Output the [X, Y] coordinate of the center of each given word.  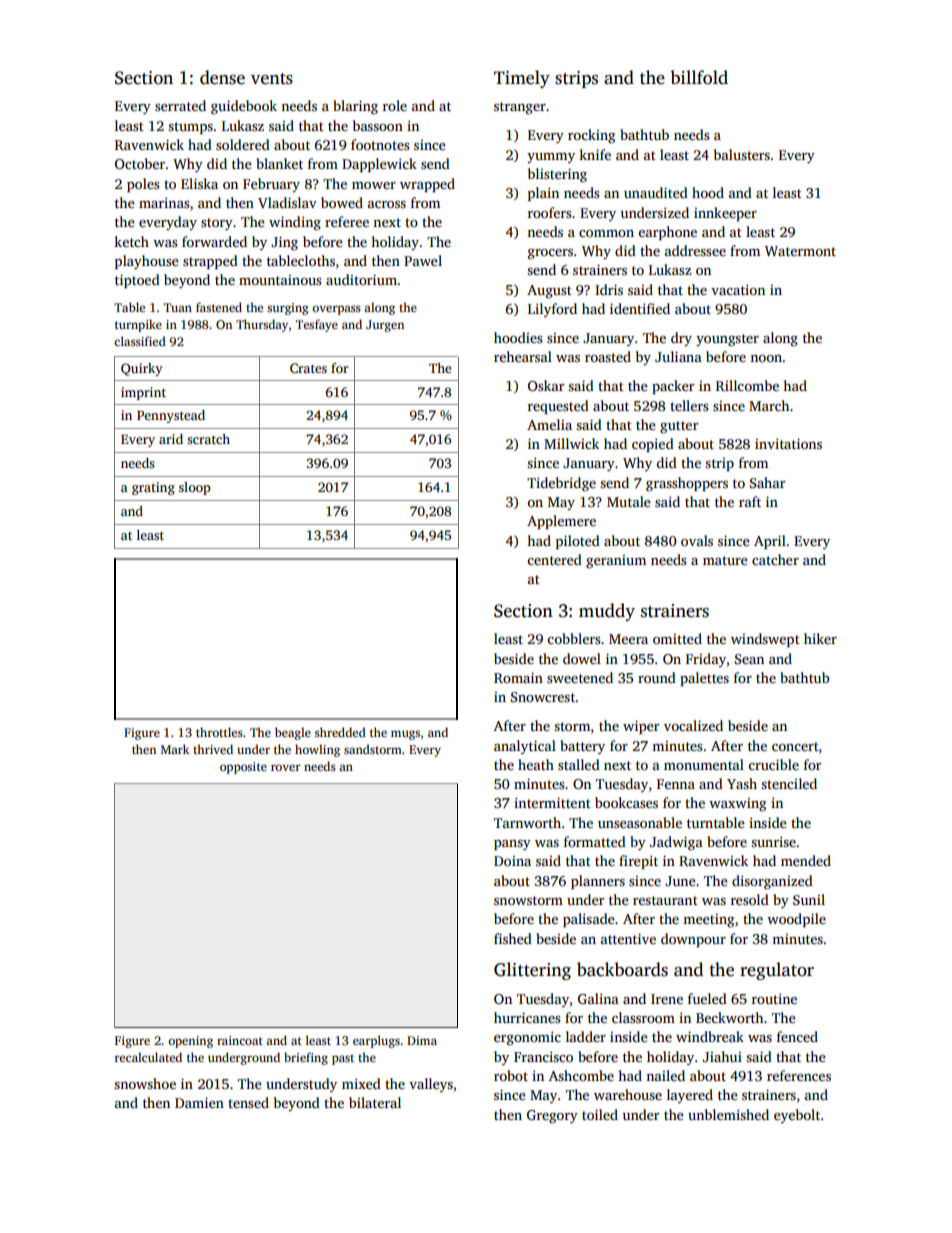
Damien [199, 1102]
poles [143, 185]
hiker [820, 638]
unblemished [728, 1114]
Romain [518, 677]
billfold [699, 77]
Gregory [552, 1117]
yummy [551, 158]
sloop [194, 488]
